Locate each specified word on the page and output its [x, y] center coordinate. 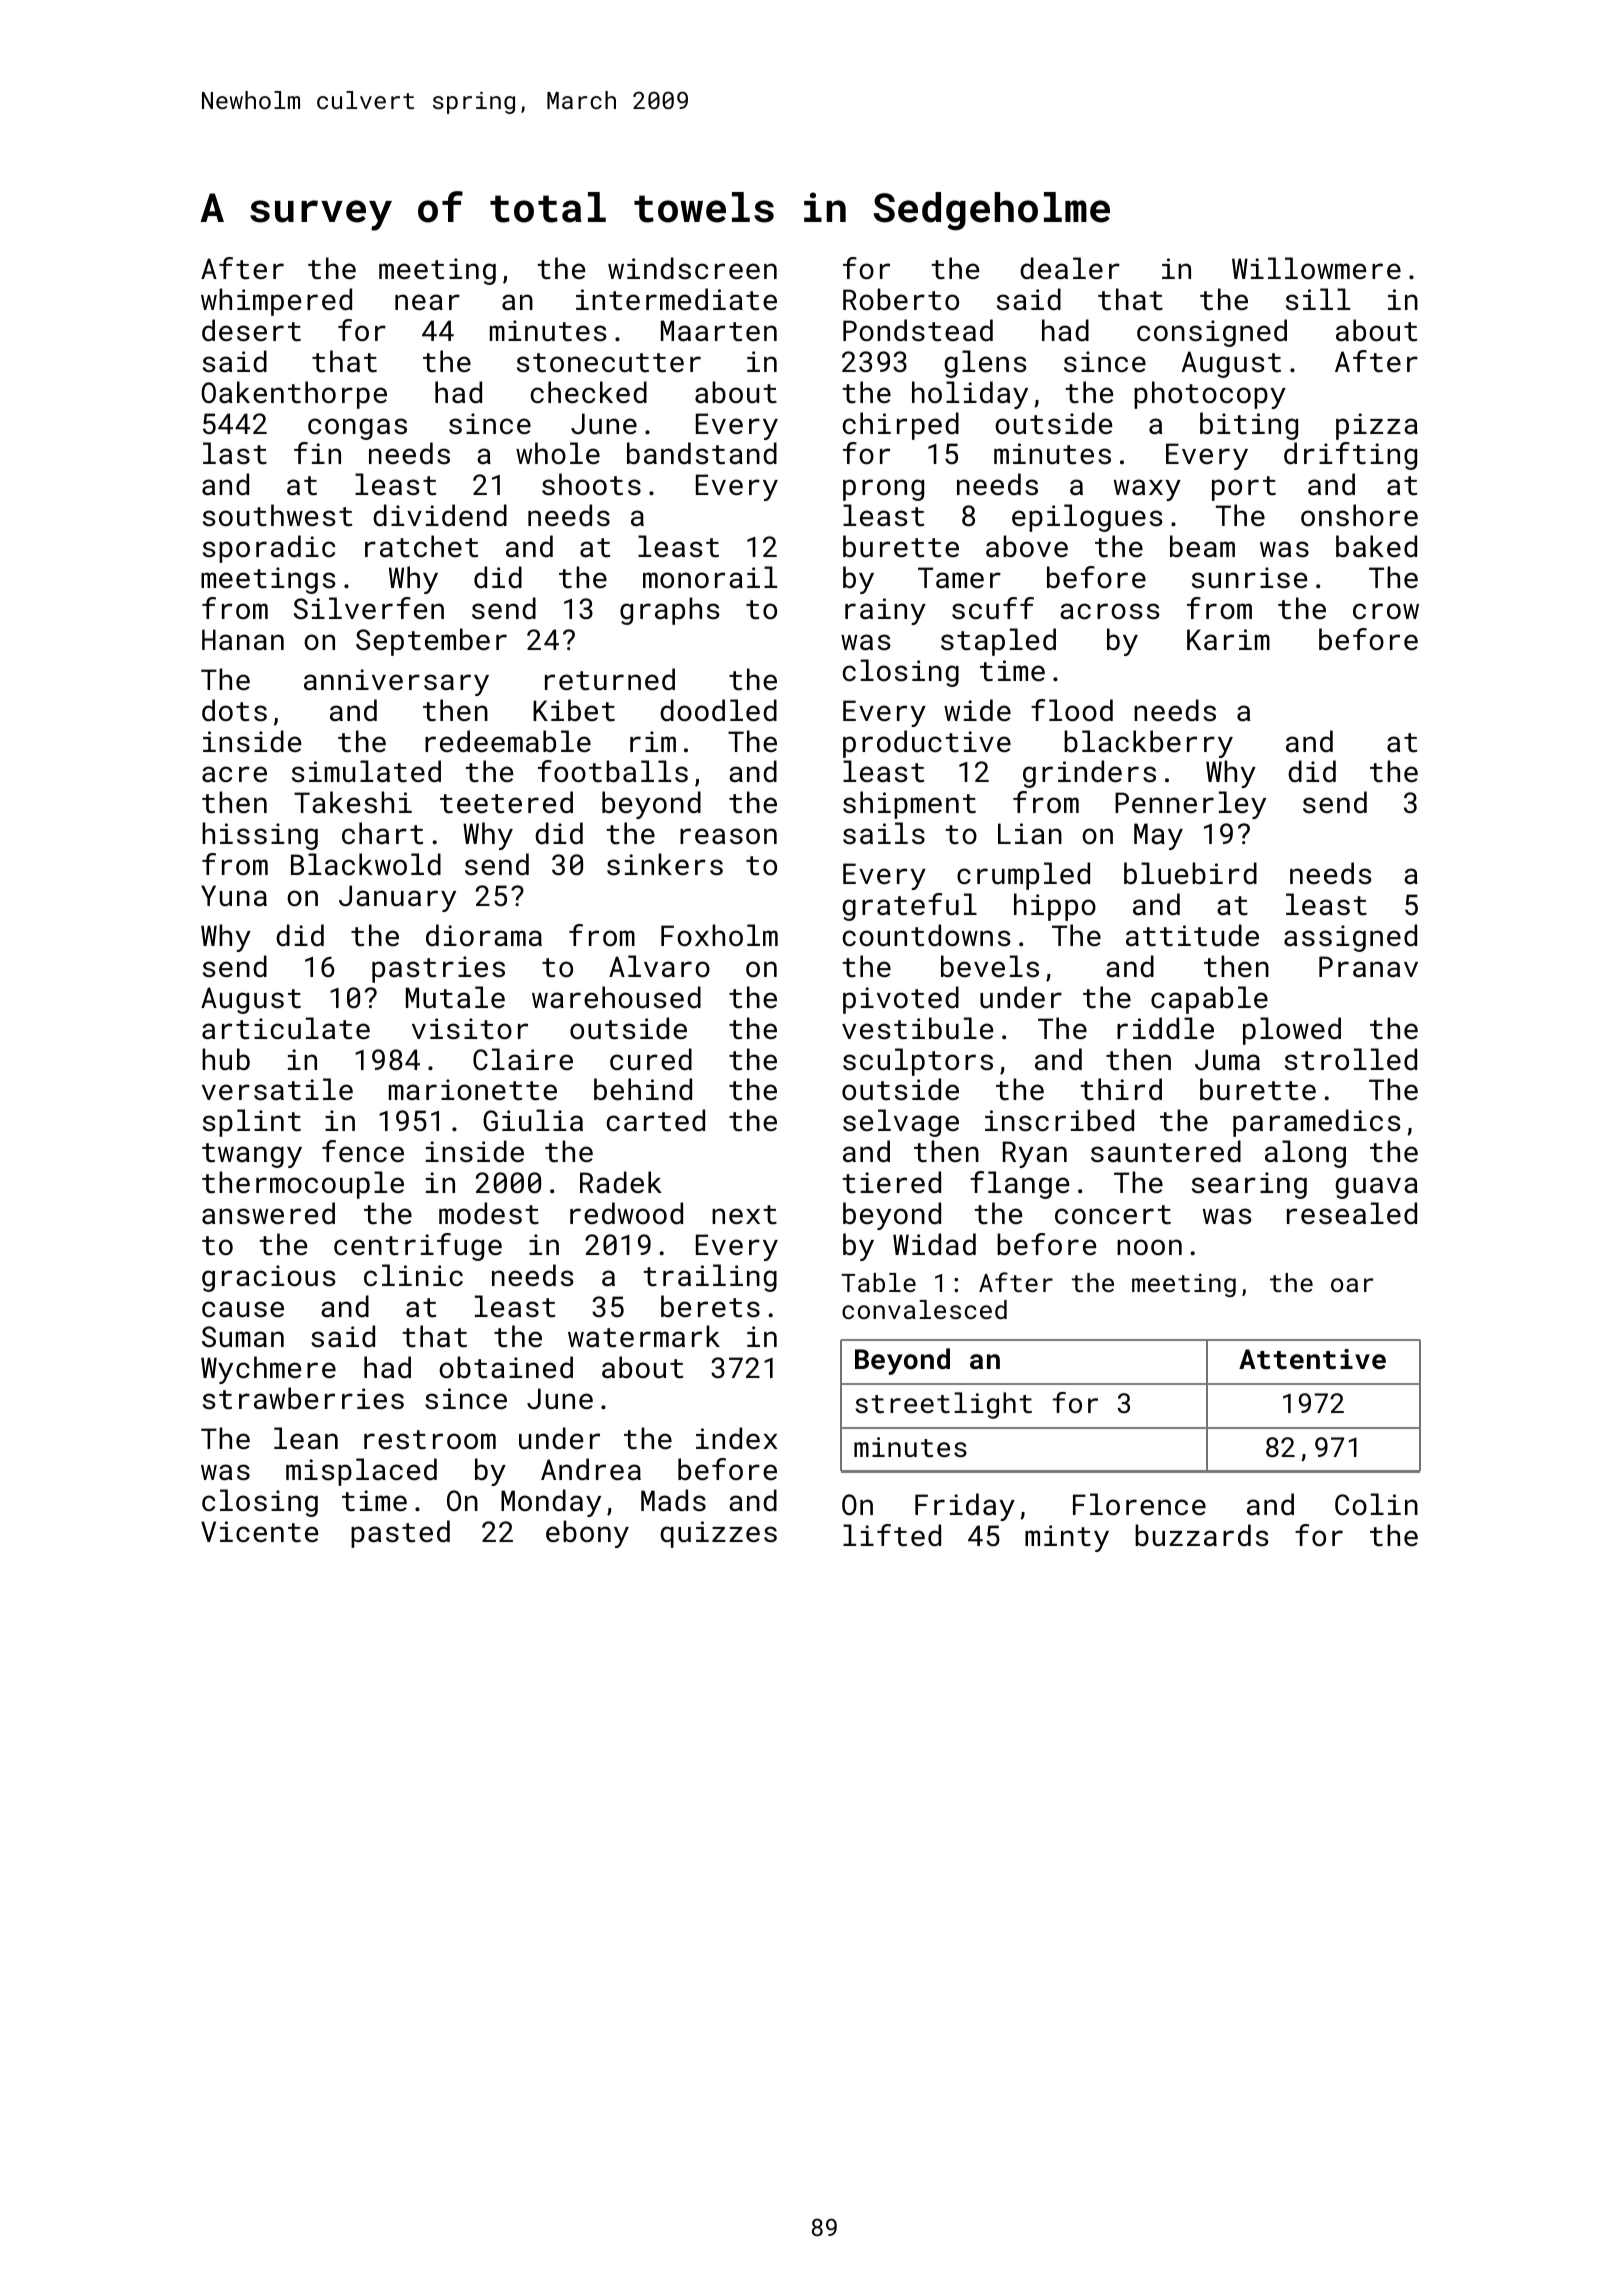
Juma [1227, 1060]
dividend [440, 515]
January [397, 898]
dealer [1070, 268]
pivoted [901, 1000]
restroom [430, 1440]
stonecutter [609, 363]
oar [1352, 1285]
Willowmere [1316, 268]
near [427, 302]
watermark [644, 1336]
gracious [269, 1278]
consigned [1212, 333]
